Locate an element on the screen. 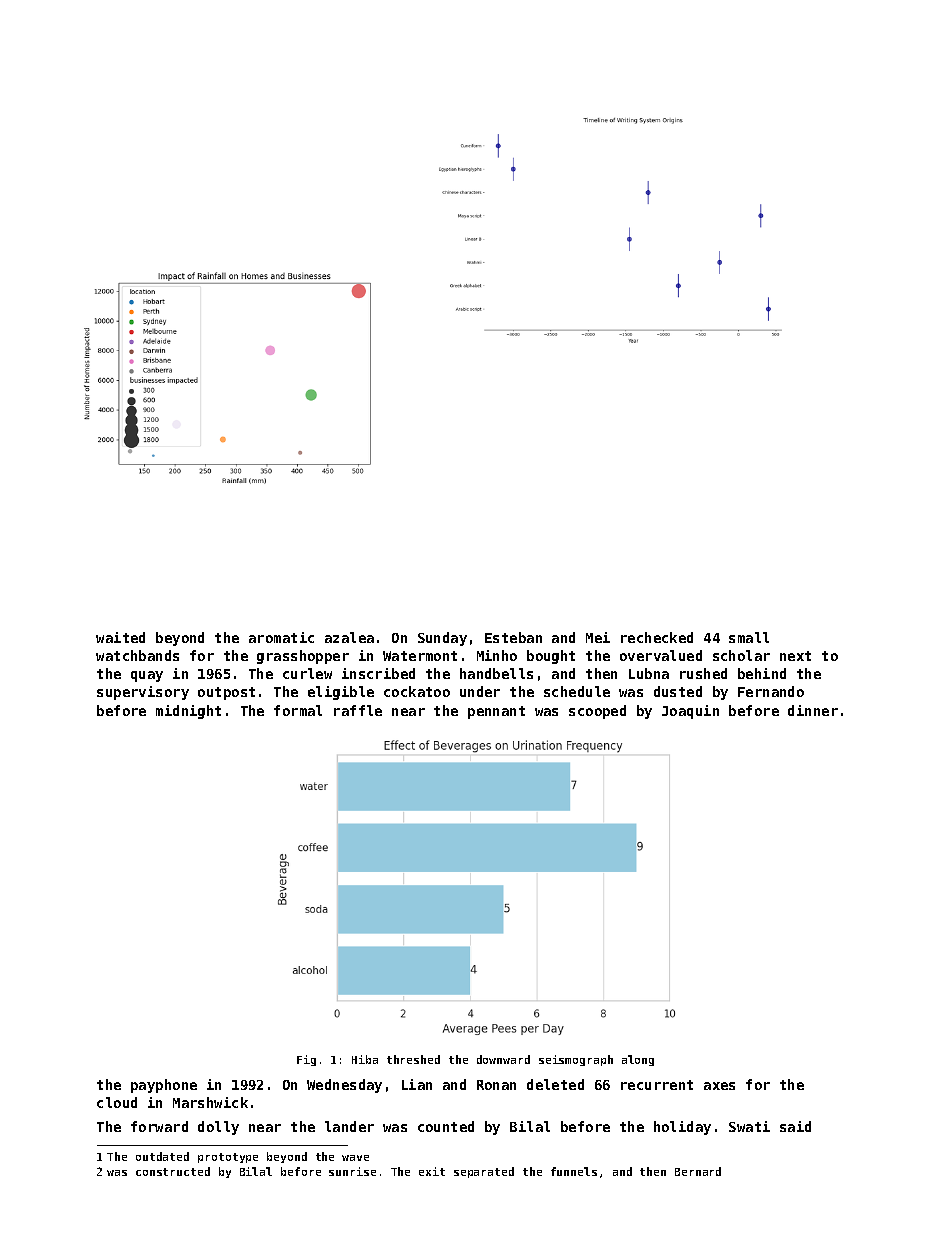 The height and width of the screenshot is (1233, 952). dinner is located at coordinates (813, 710).
